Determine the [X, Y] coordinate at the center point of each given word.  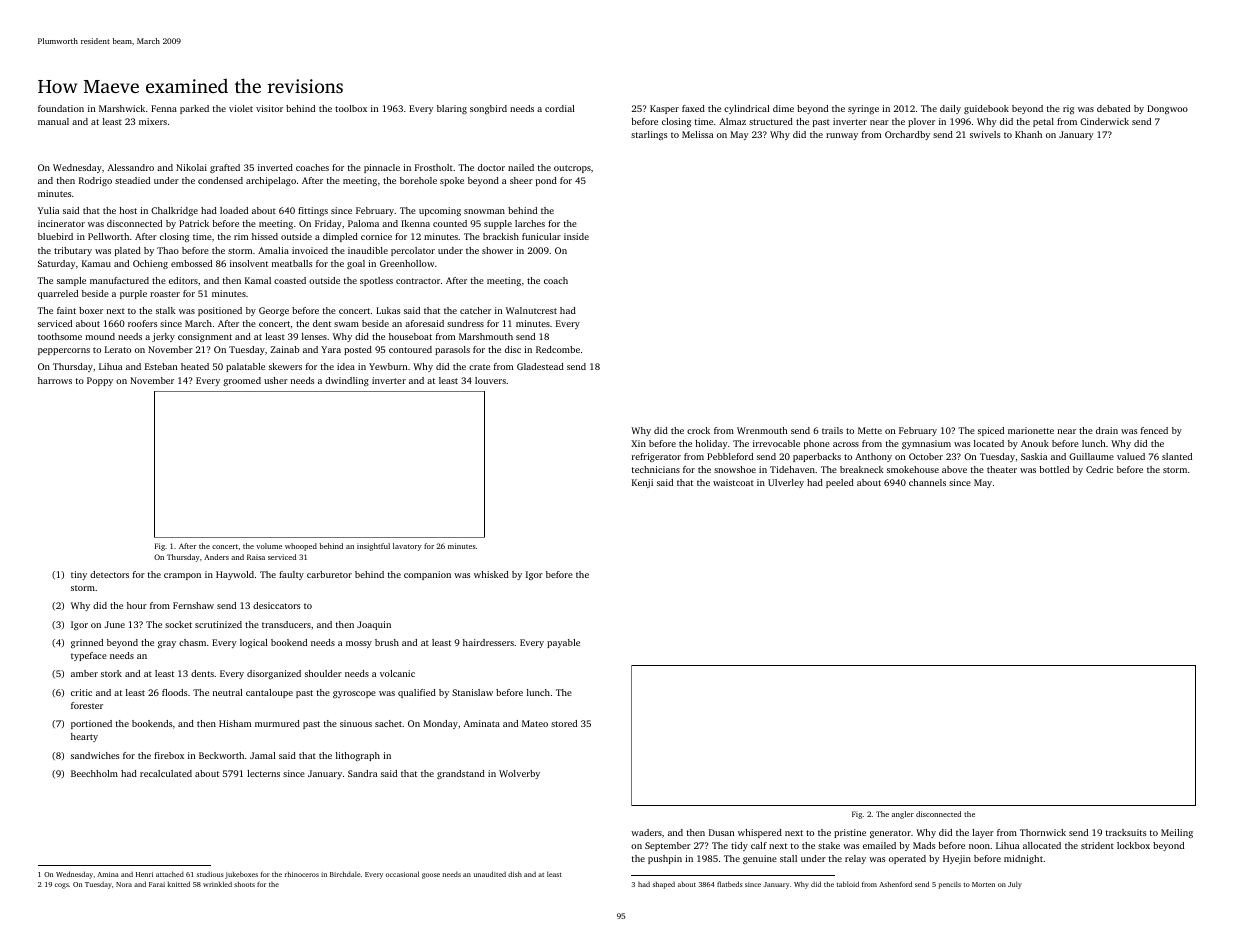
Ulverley [786, 483]
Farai [157, 884]
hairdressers [488, 642]
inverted [275, 167]
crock [698, 430]
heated [195, 366]
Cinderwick [1104, 121]
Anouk [1035, 443]
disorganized [274, 674]
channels [927, 482]
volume [269, 546]
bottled [1054, 469]
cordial [559, 108]
